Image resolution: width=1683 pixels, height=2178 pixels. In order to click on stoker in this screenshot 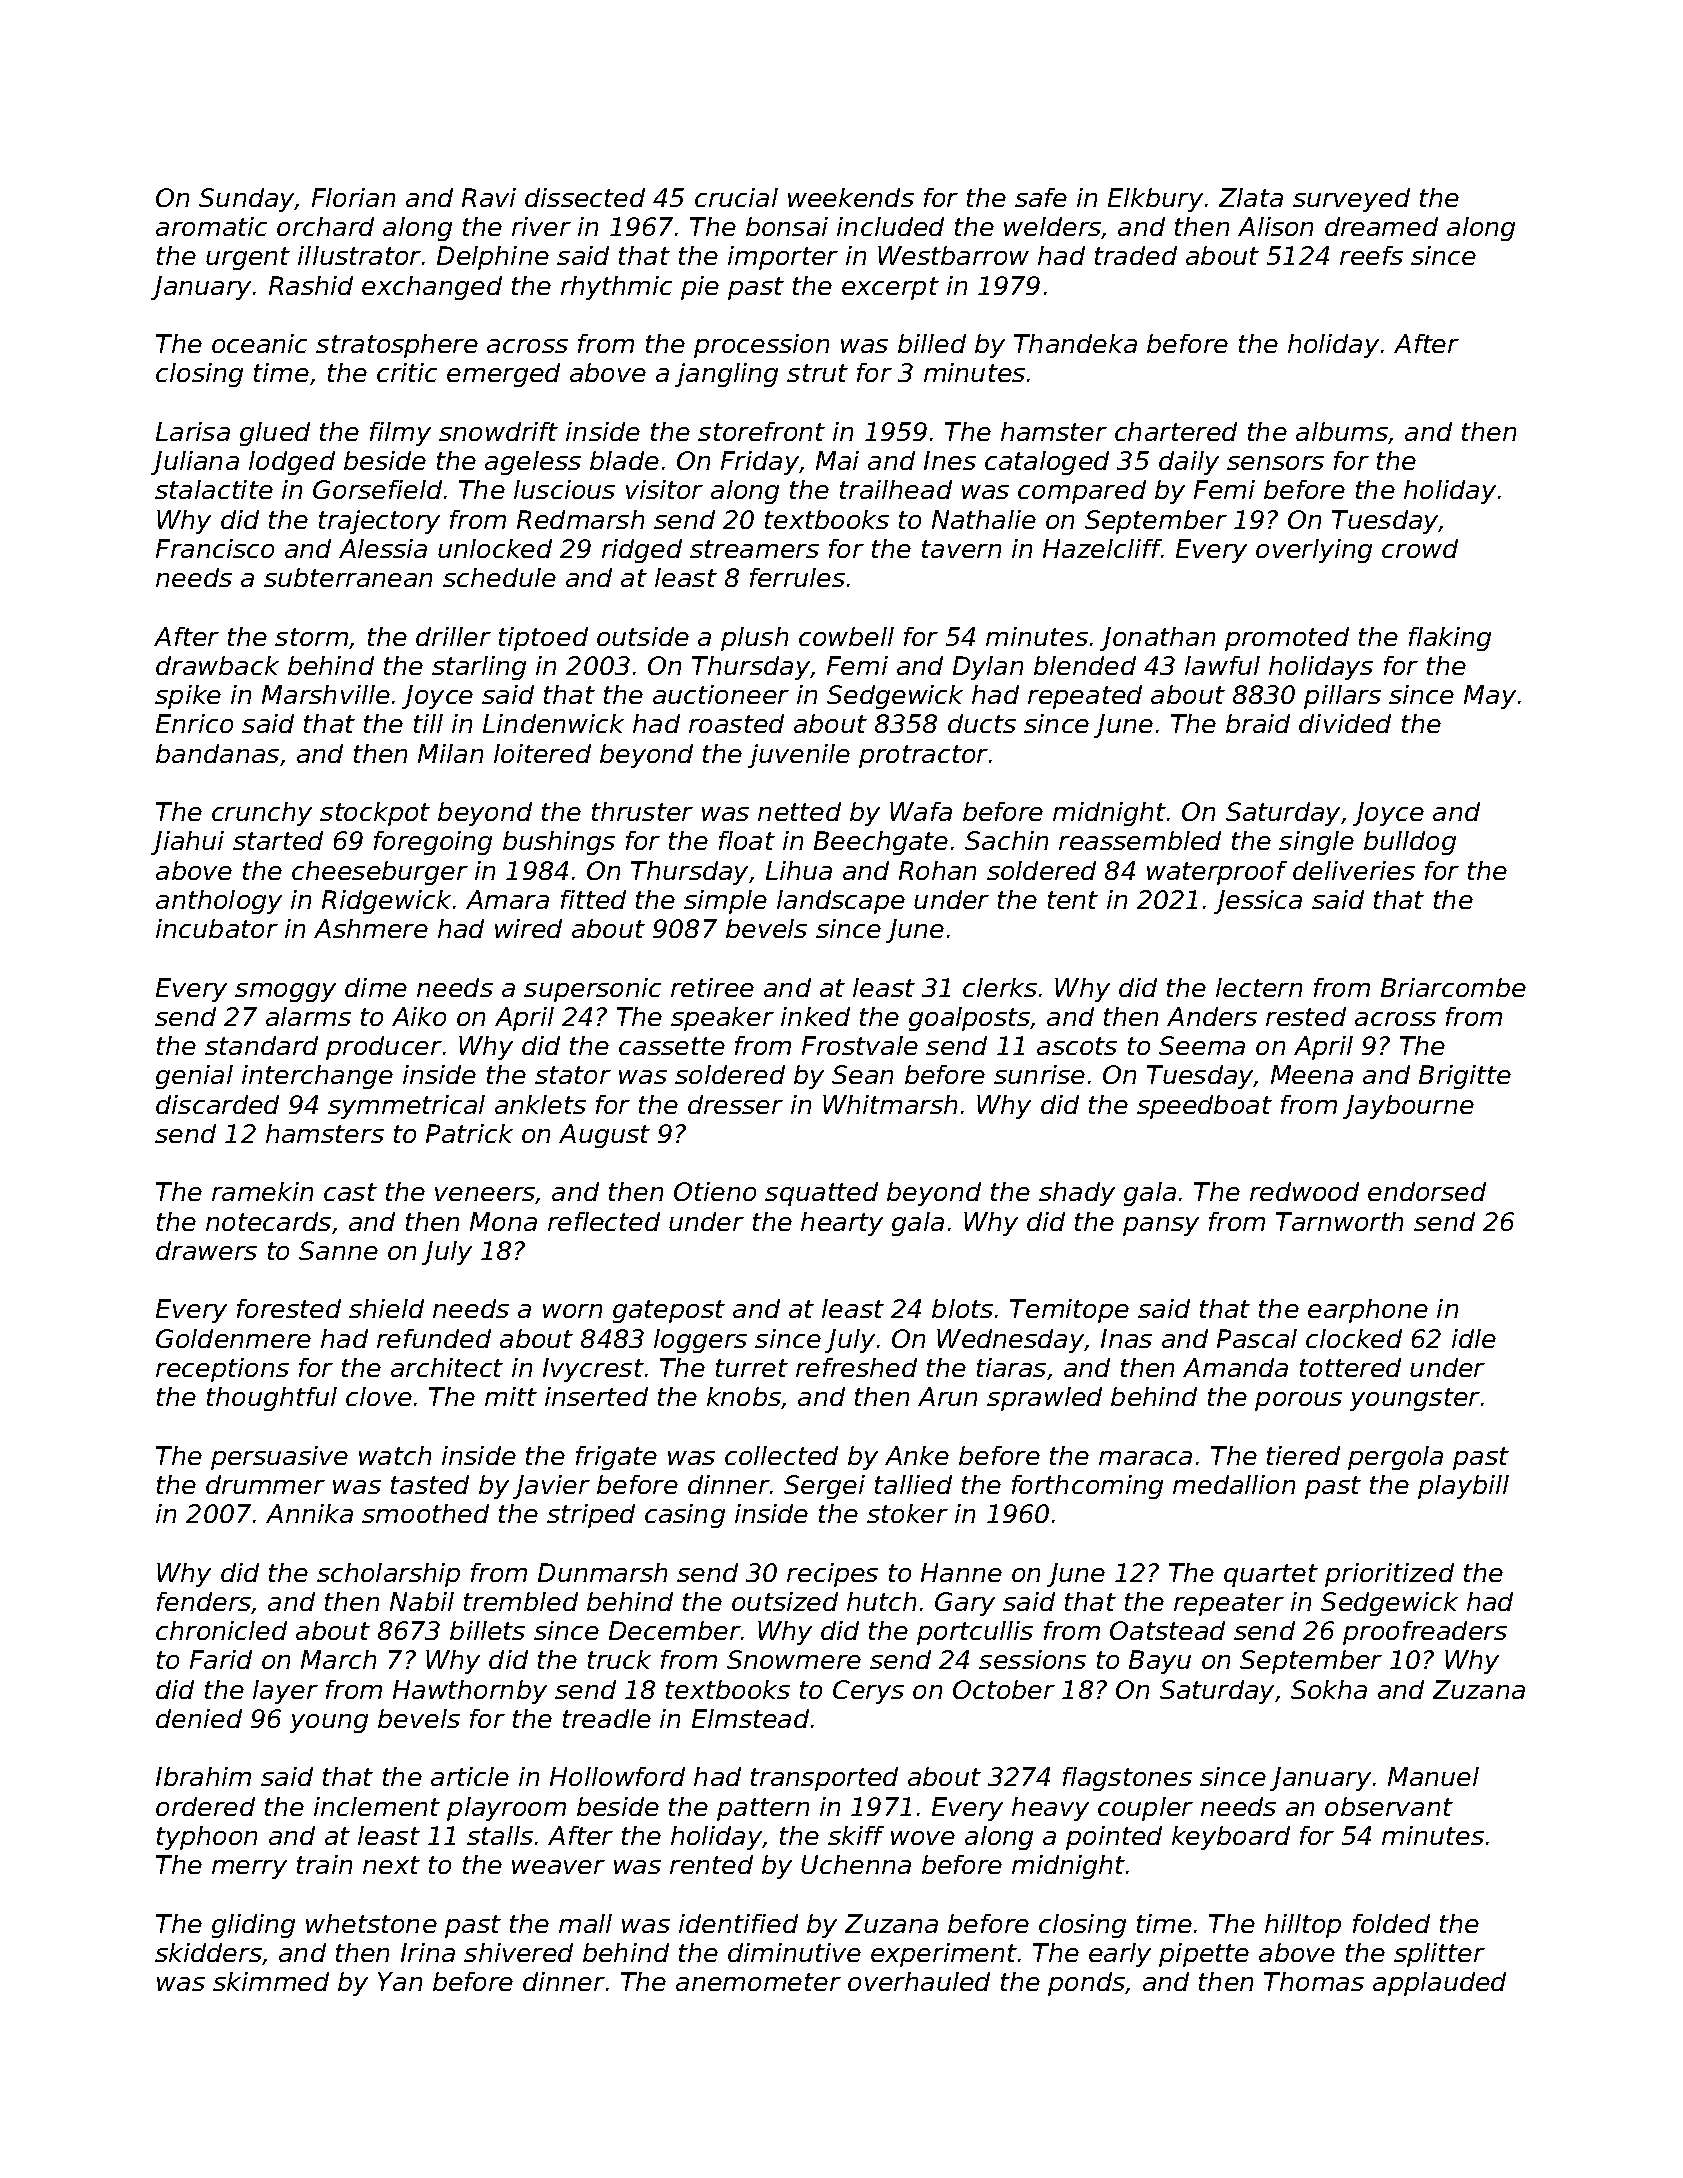, I will do `click(907, 1513)`.
